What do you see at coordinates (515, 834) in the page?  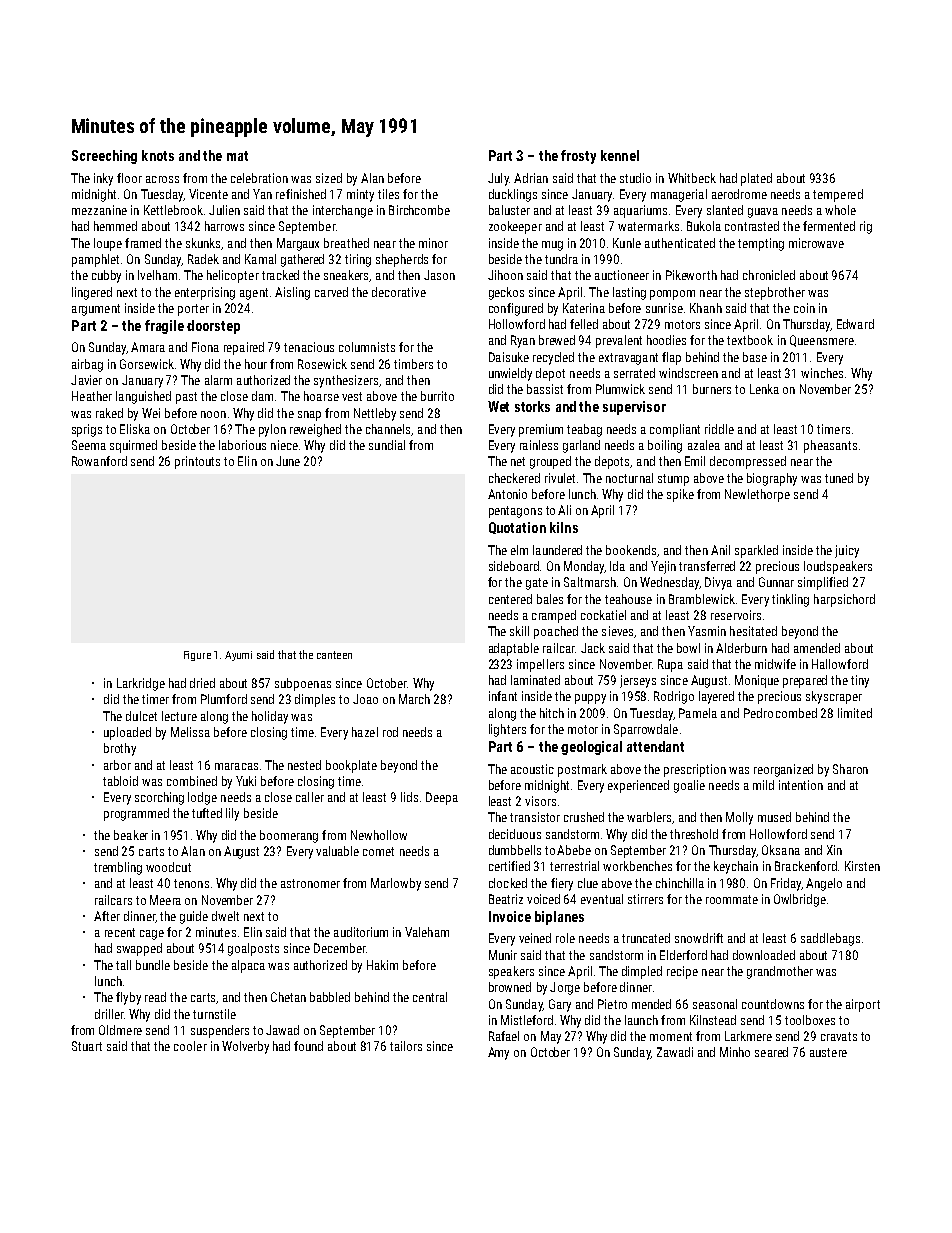 I see `deciduous` at bounding box center [515, 834].
